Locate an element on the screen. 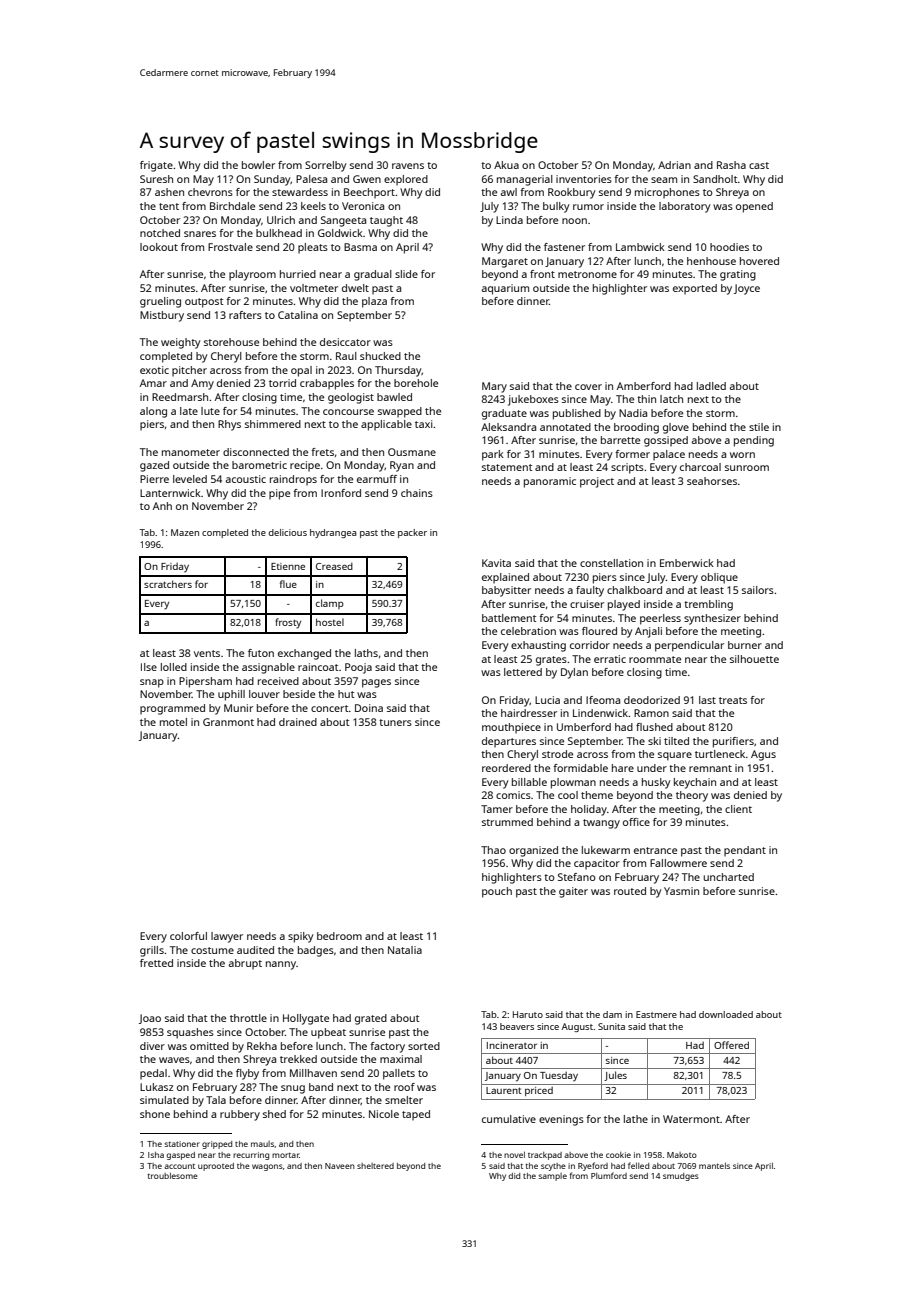 The height and width of the screenshot is (1314, 924). sheltered is located at coordinates (375, 1166).
